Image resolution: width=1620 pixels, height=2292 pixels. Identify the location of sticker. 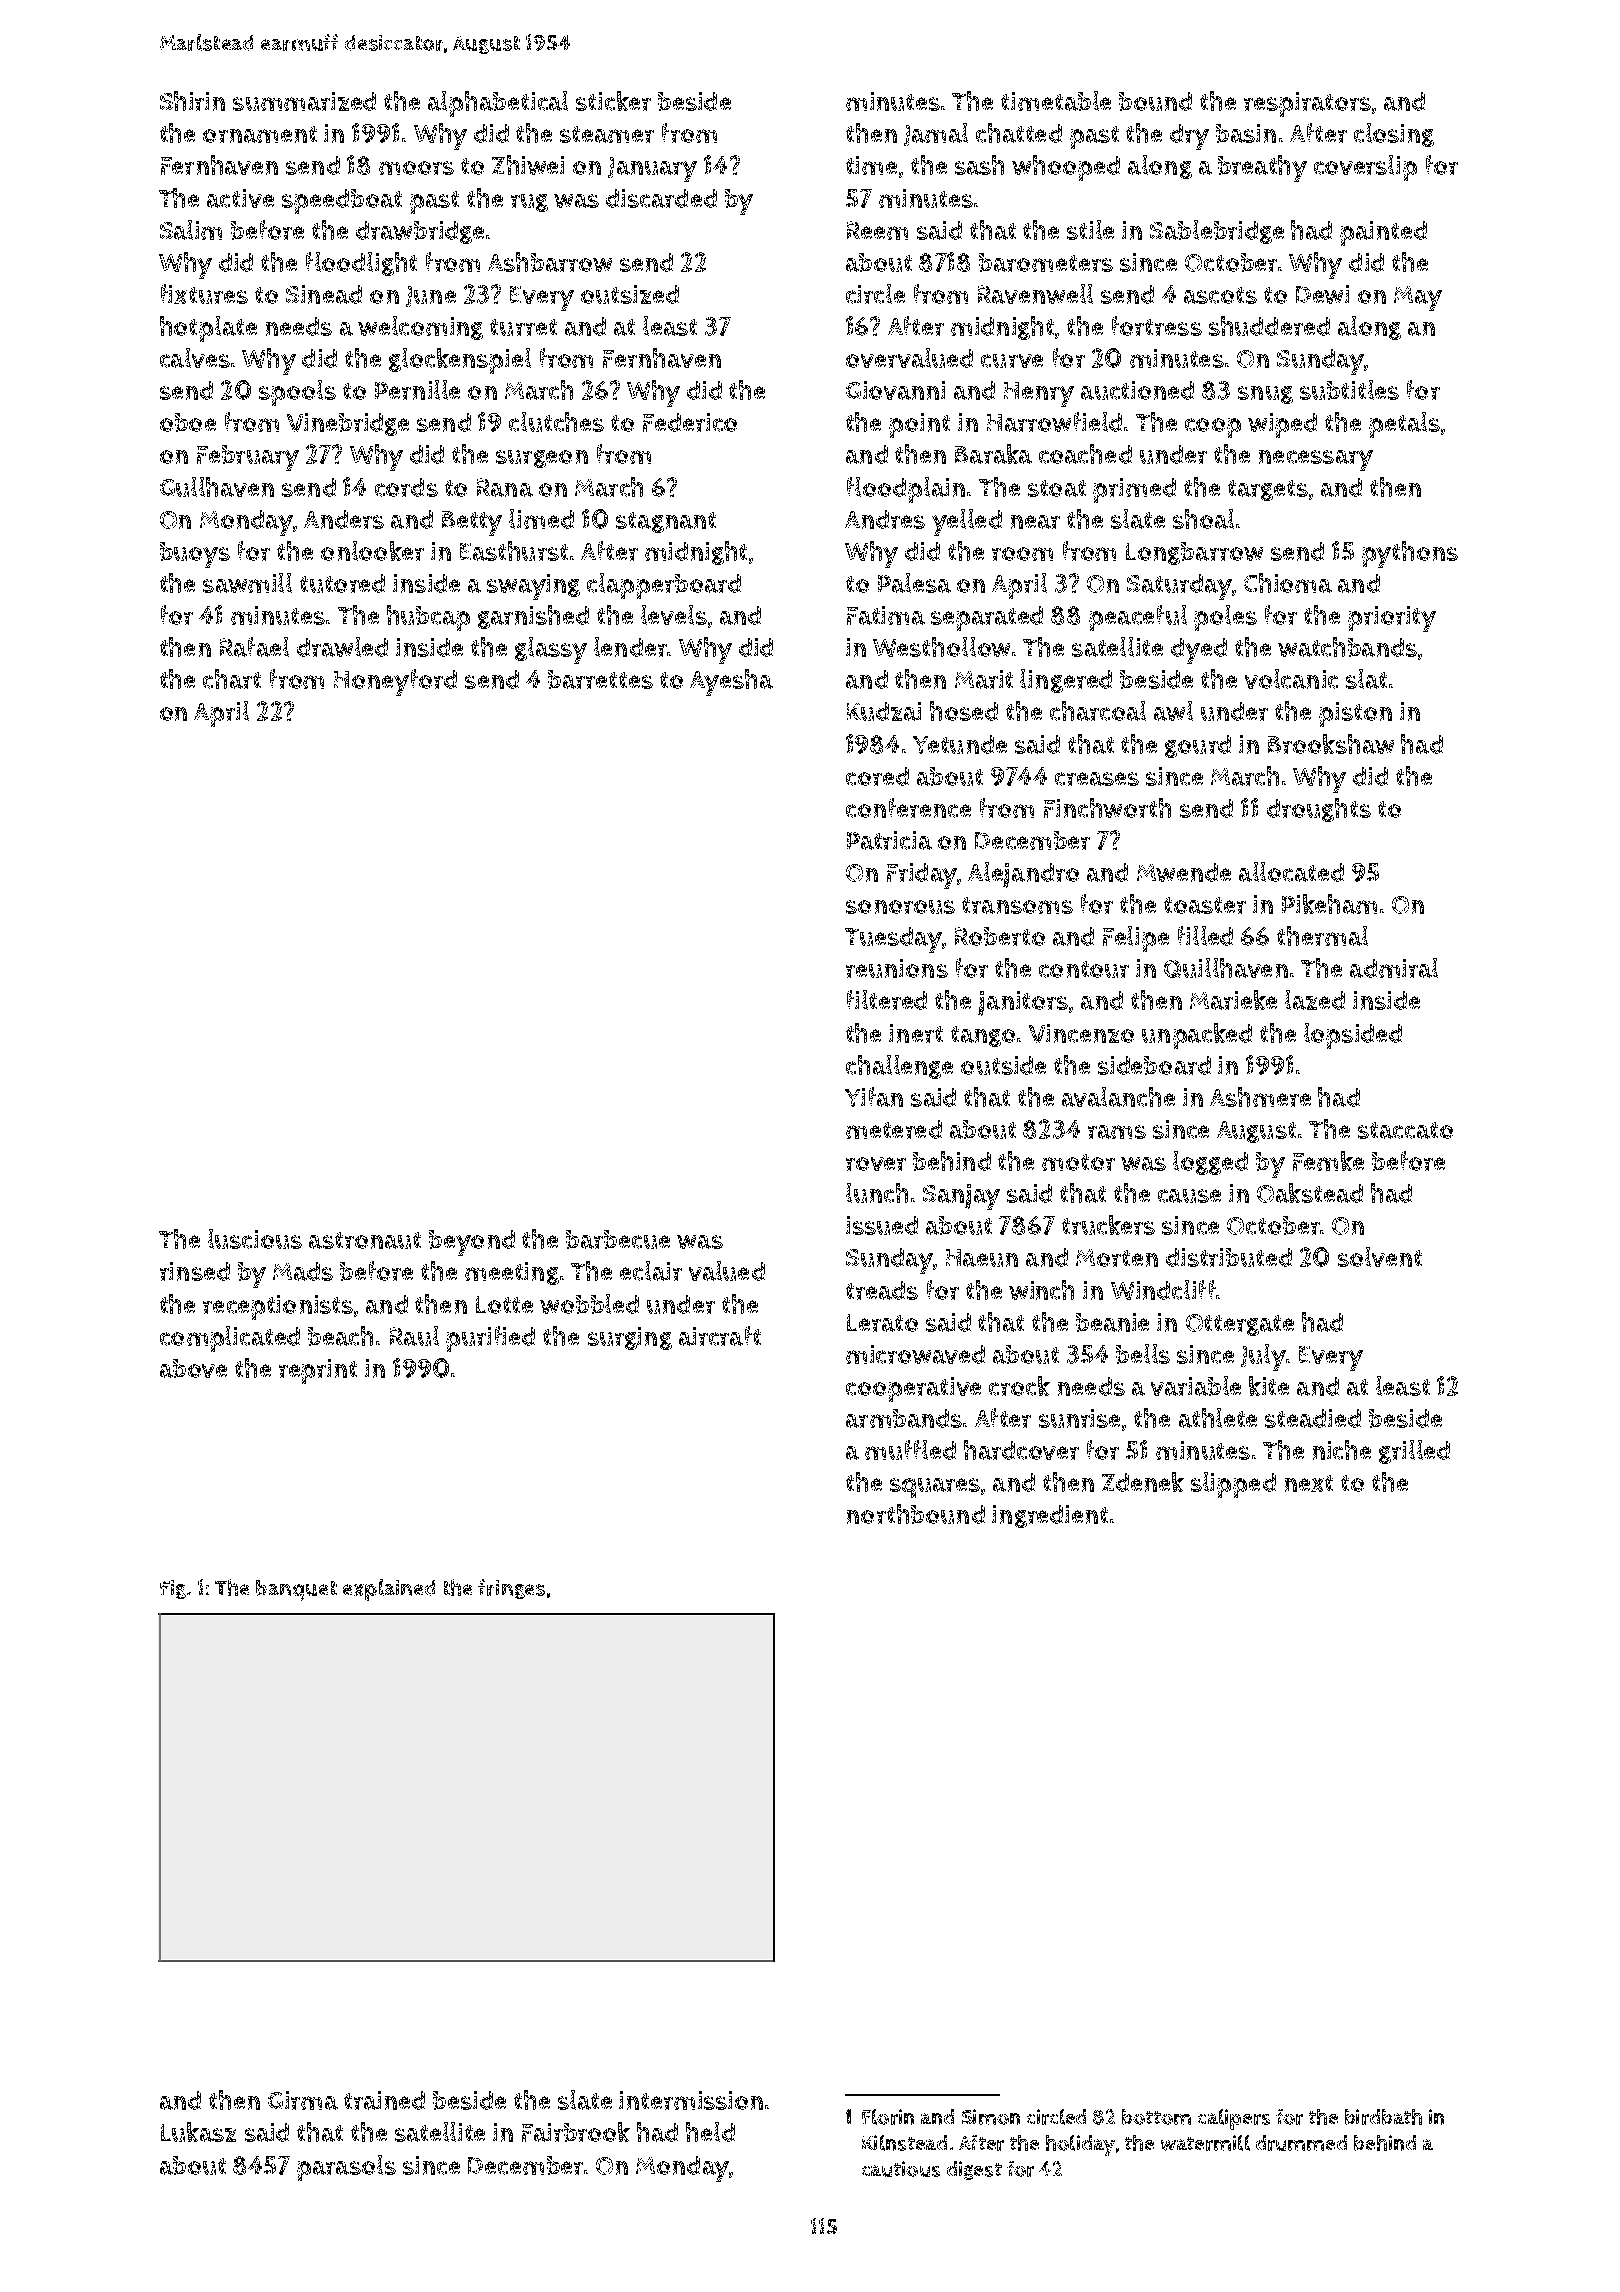
(613, 101).
